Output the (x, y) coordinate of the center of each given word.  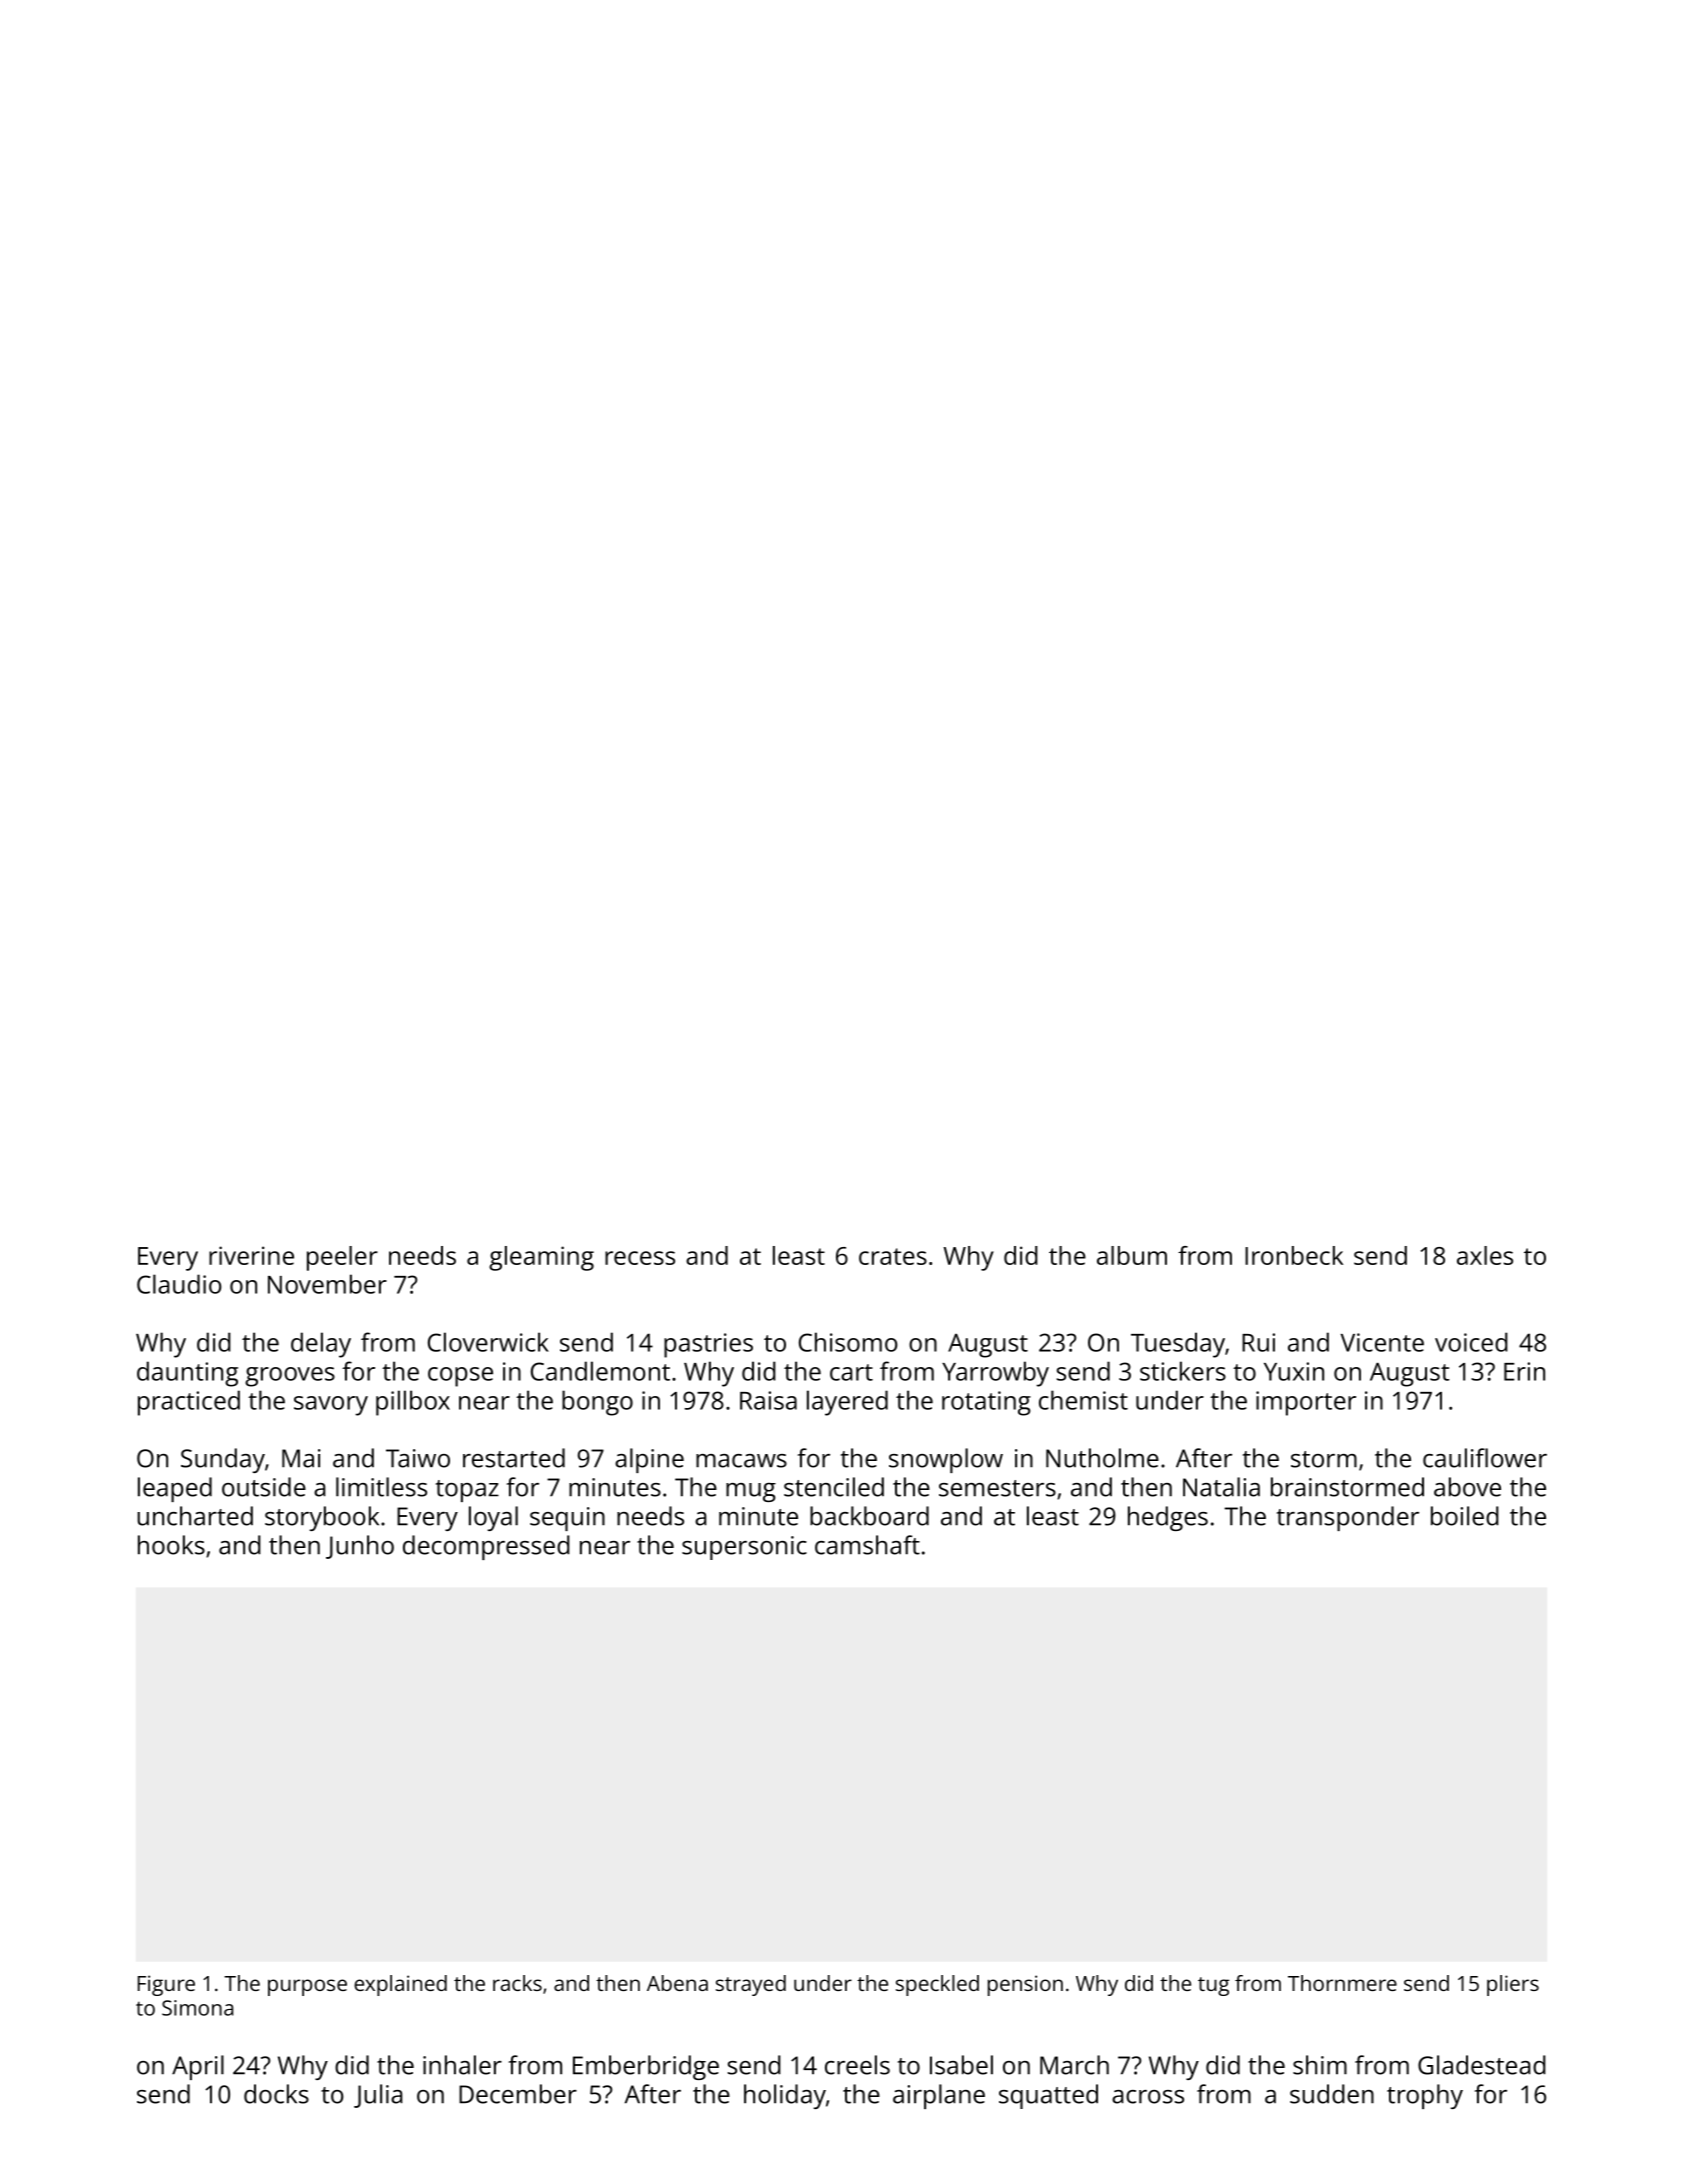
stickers (1183, 1371)
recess (640, 1258)
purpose (307, 1987)
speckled (937, 1985)
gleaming (541, 1258)
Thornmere (1342, 1983)
